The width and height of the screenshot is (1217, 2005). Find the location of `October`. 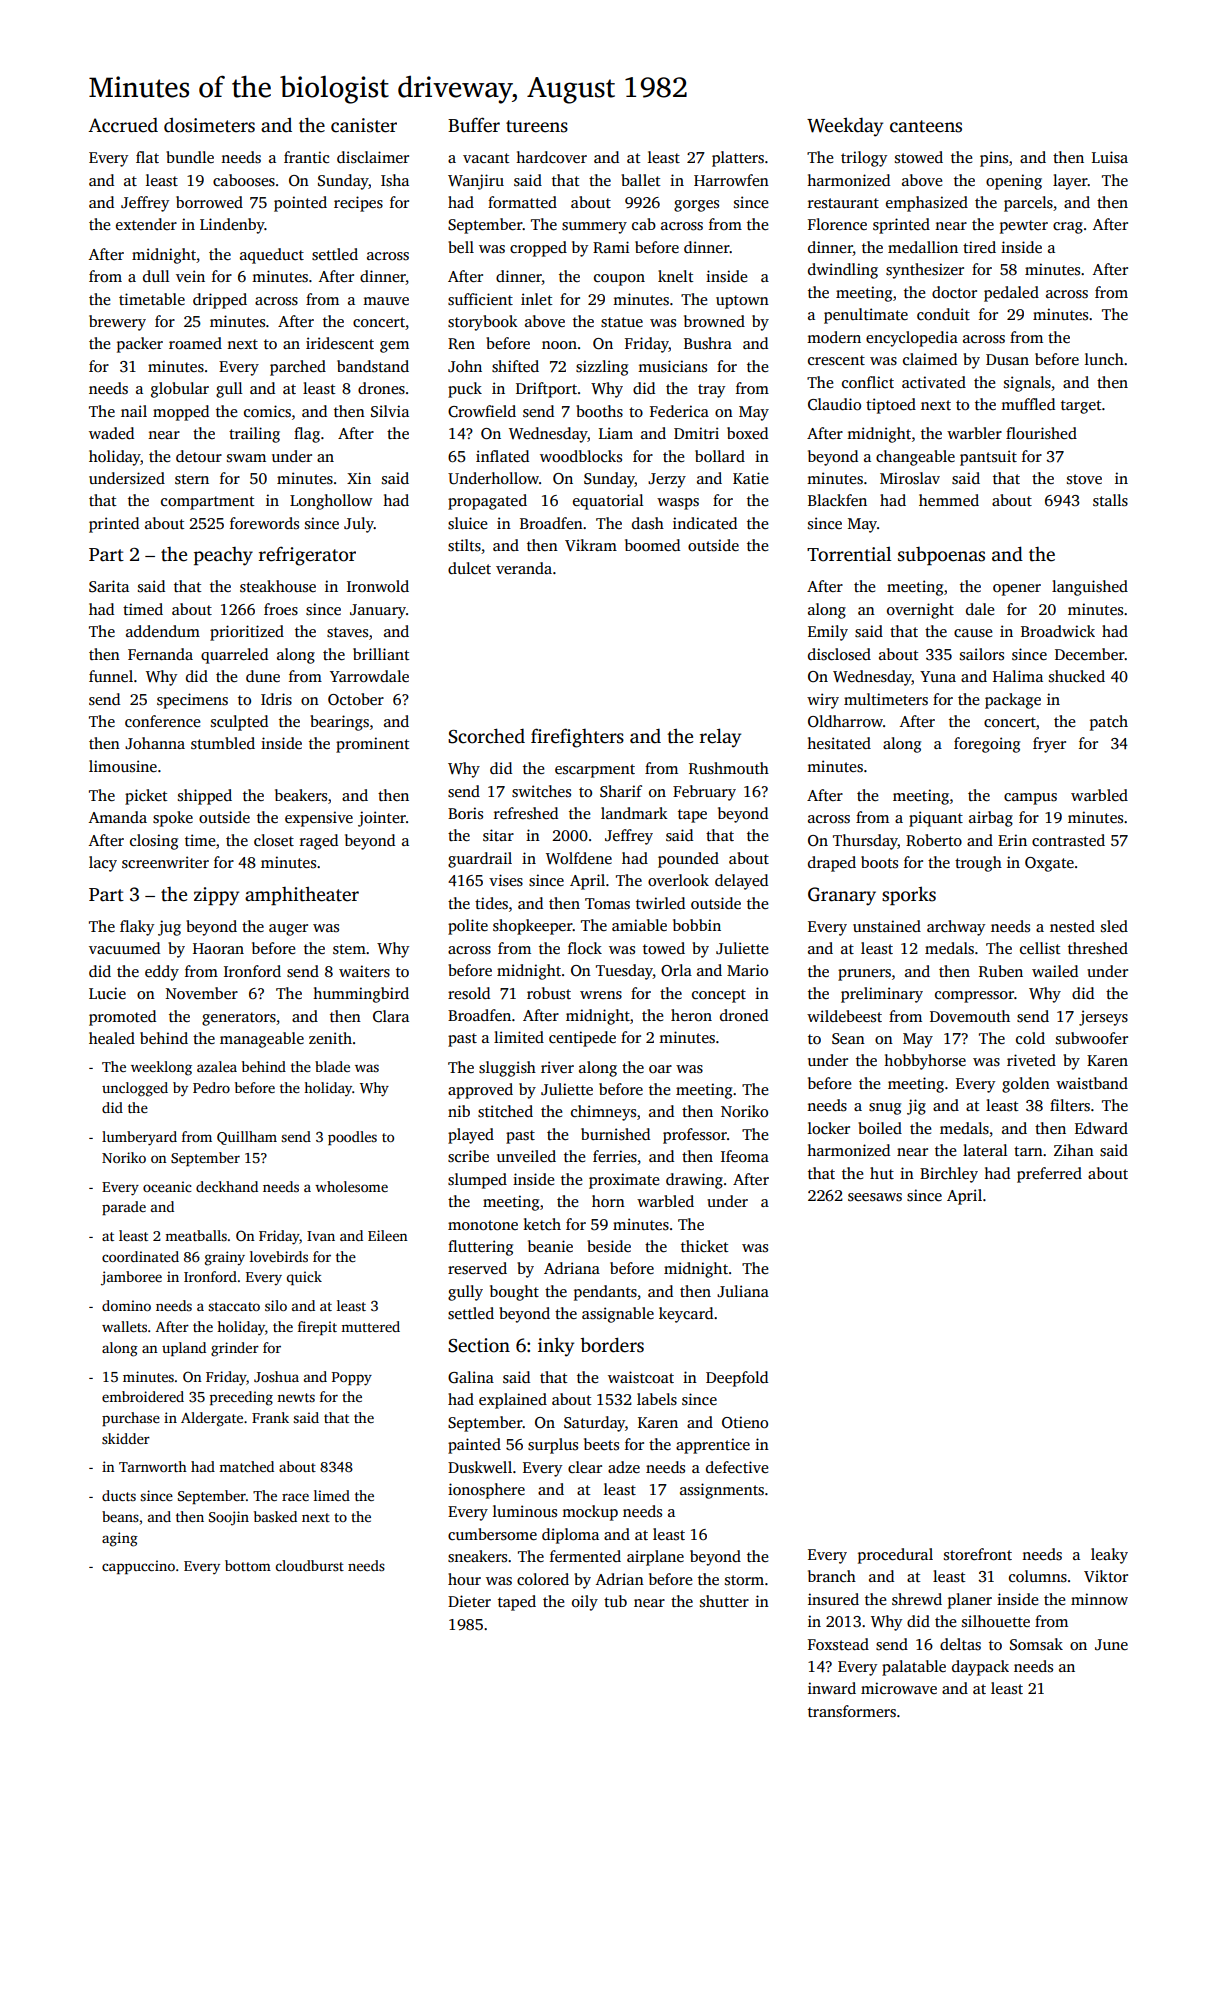

October is located at coordinates (356, 699).
